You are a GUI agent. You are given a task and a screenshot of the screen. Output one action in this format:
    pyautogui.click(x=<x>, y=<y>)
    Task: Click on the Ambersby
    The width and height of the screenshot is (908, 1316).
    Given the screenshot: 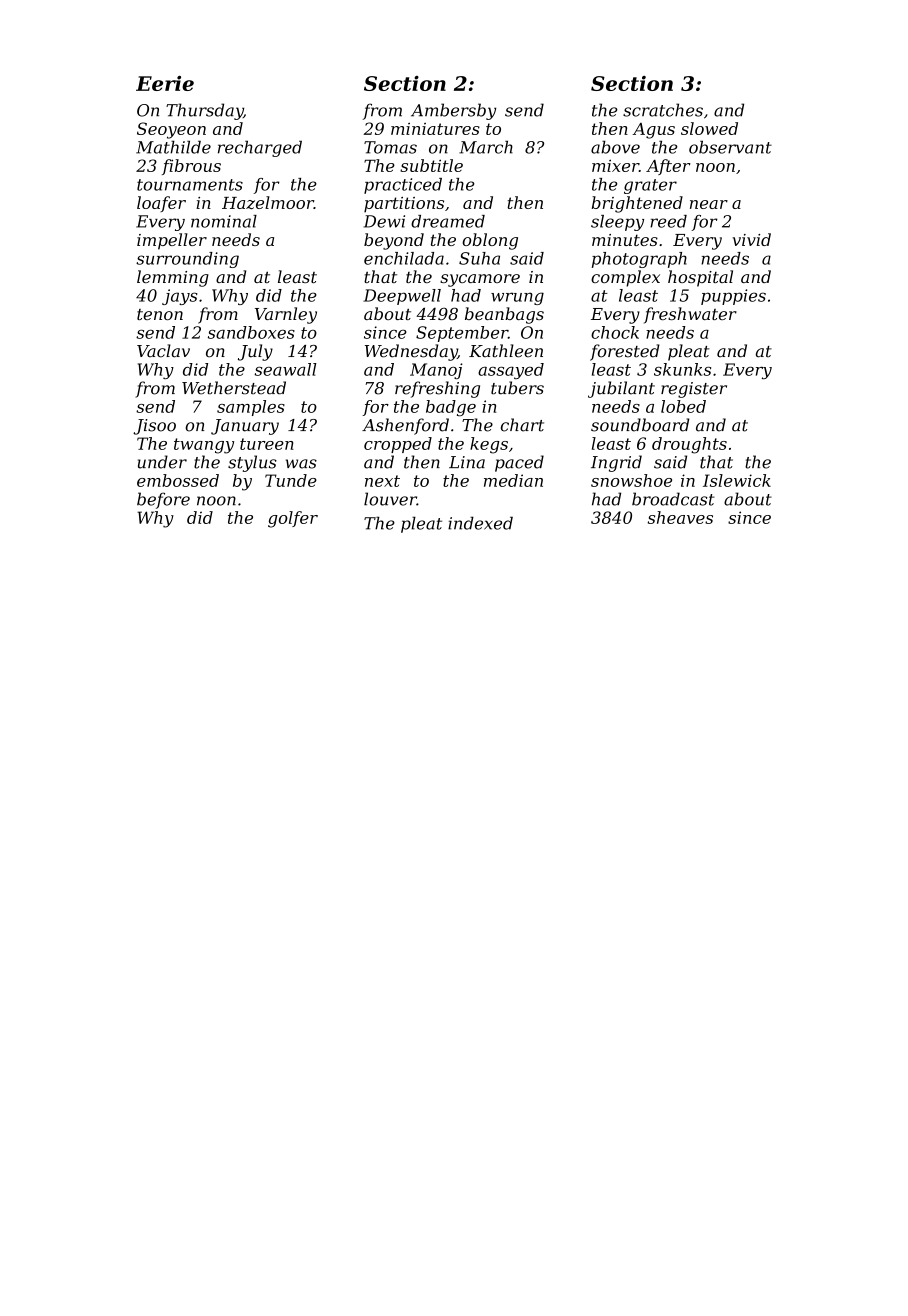 What is the action you would take?
    pyautogui.click(x=453, y=111)
